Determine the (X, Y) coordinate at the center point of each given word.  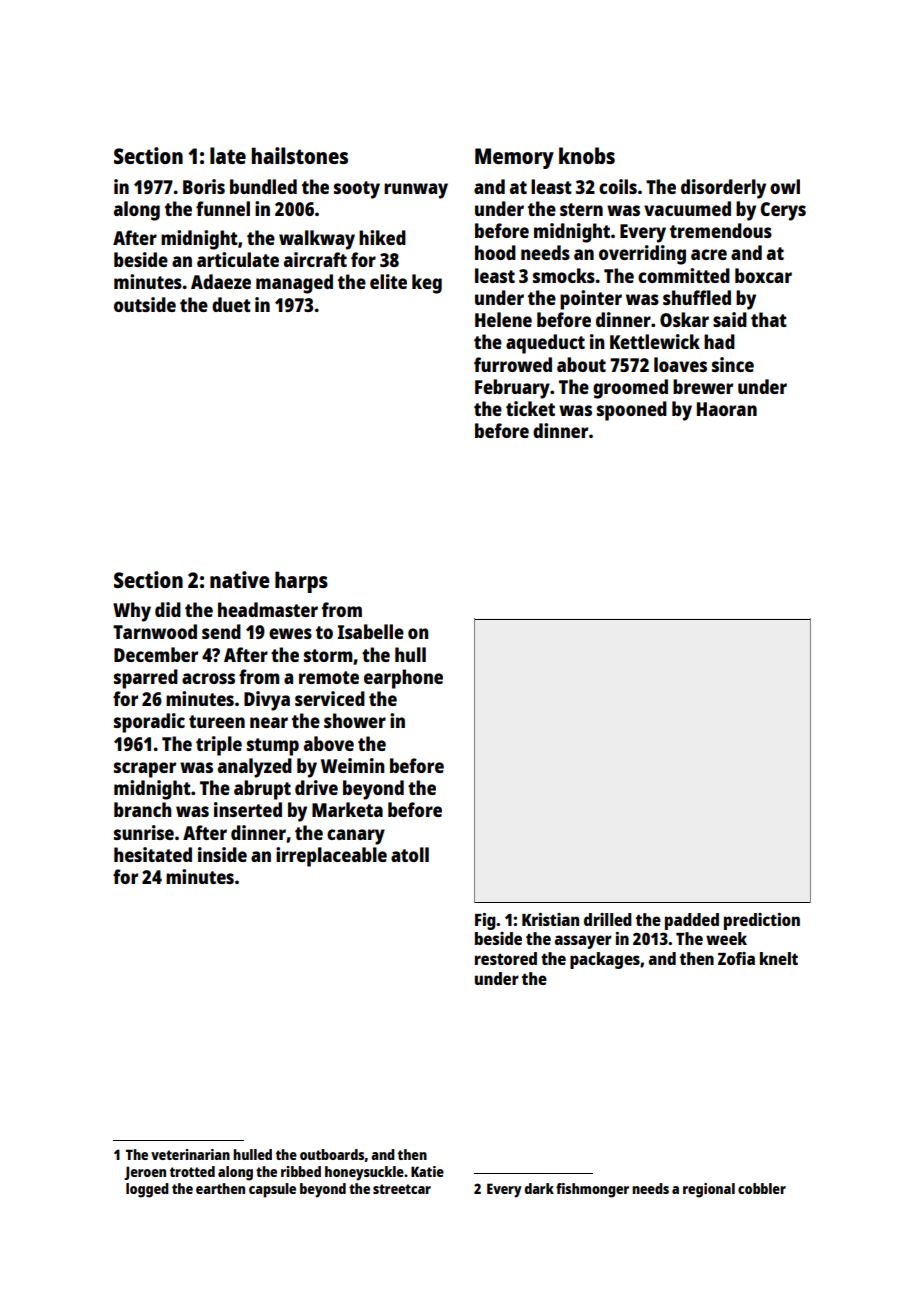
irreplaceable (331, 857)
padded (692, 921)
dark (539, 1188)
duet (231, 304)
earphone (403, 679)
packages (605, 960)
